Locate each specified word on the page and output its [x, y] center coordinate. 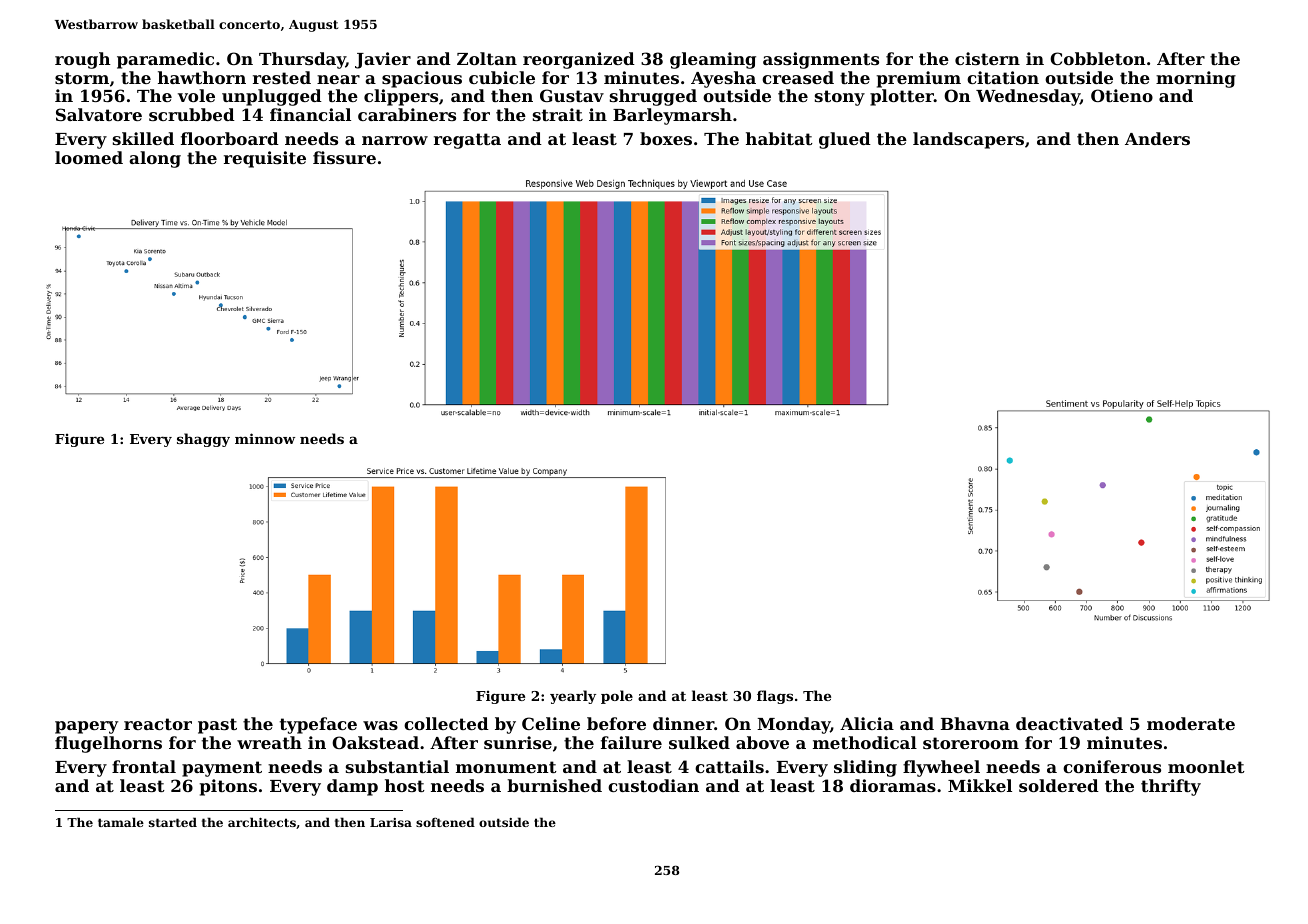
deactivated [1069, 723]
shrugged [653, 97]
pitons [228, 787]
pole [617, 697]
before [616, 723]
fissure [344, 157]
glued [845, 140]
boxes [666, 138]
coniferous [1112, 766]
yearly [573, 697]
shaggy [203, 440]
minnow [265, 438]
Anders [1157, 138]
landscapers [968, 140]
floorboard [230, 138]
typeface [318, 725]
